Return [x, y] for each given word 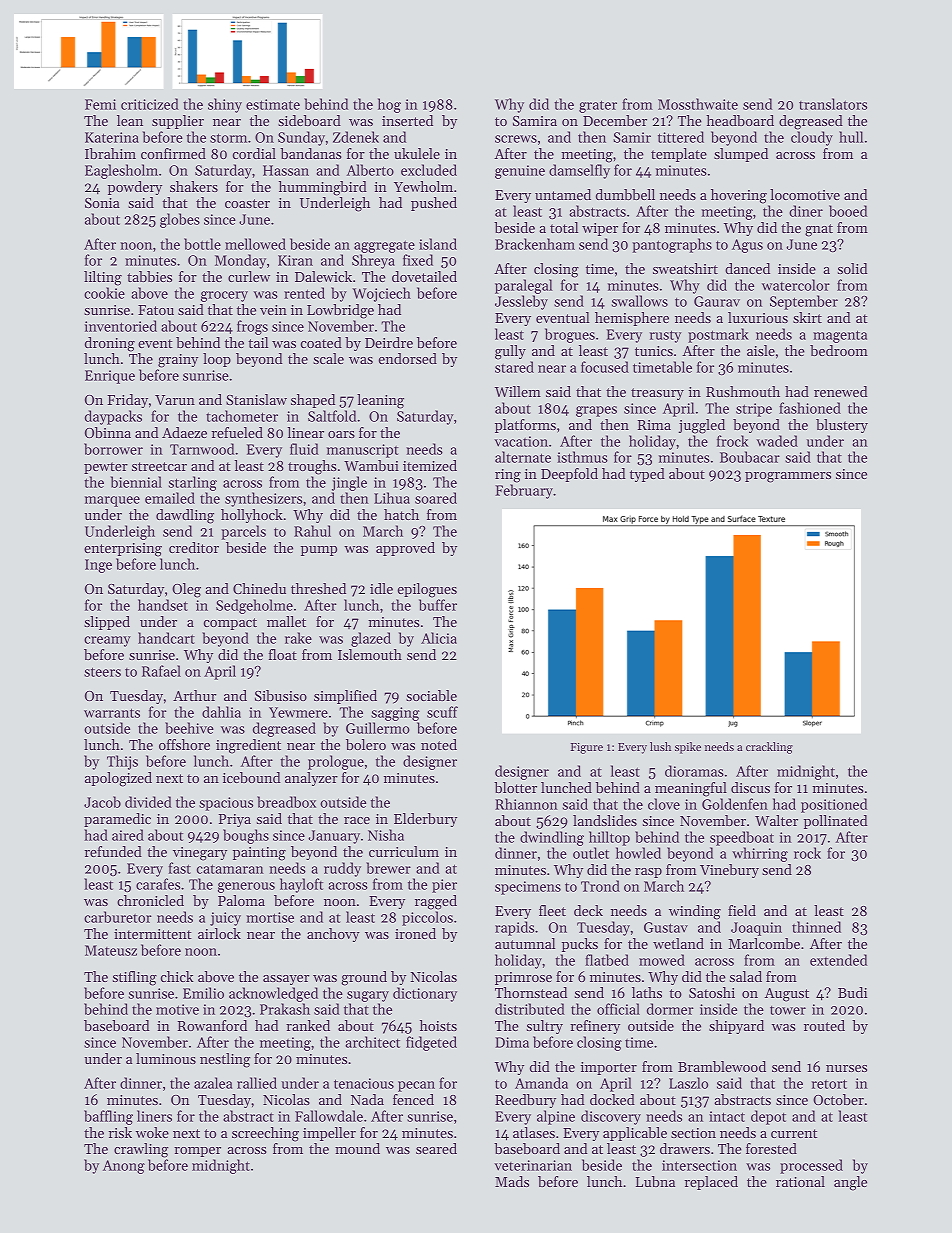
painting [259, 854]
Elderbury [425, 820]
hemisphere [632, 319]
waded [777, 441]
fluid [304, 449]
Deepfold [569, 475]
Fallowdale [329, 1116]
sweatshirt [685, 268]
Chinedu [259, 588]
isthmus [582, 457]
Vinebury [729, 871]
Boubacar [750, 457]
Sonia [102, 203]
